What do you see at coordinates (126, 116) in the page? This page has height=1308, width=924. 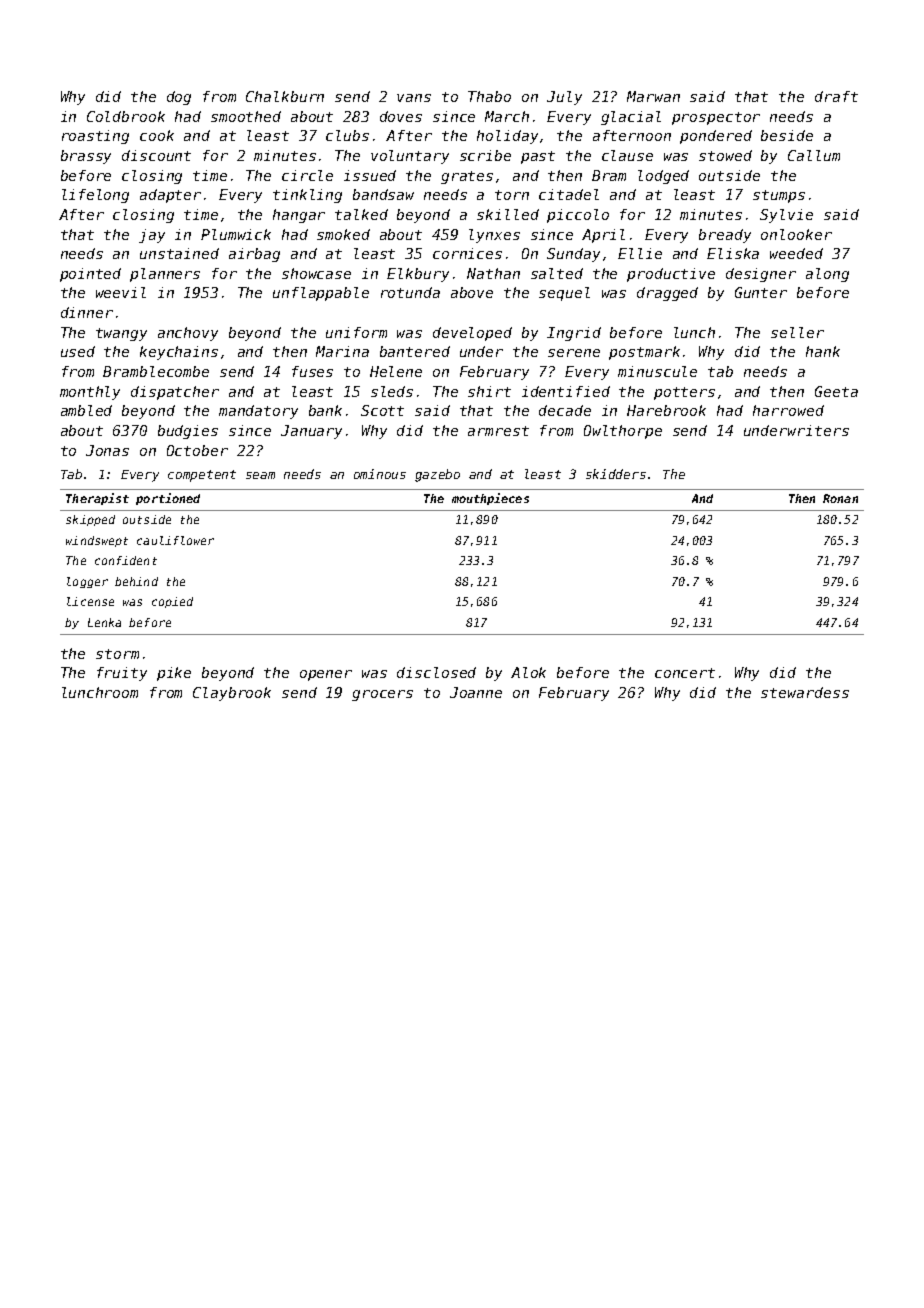 I see `Coldbrook` at bounding box center [126, 116].
